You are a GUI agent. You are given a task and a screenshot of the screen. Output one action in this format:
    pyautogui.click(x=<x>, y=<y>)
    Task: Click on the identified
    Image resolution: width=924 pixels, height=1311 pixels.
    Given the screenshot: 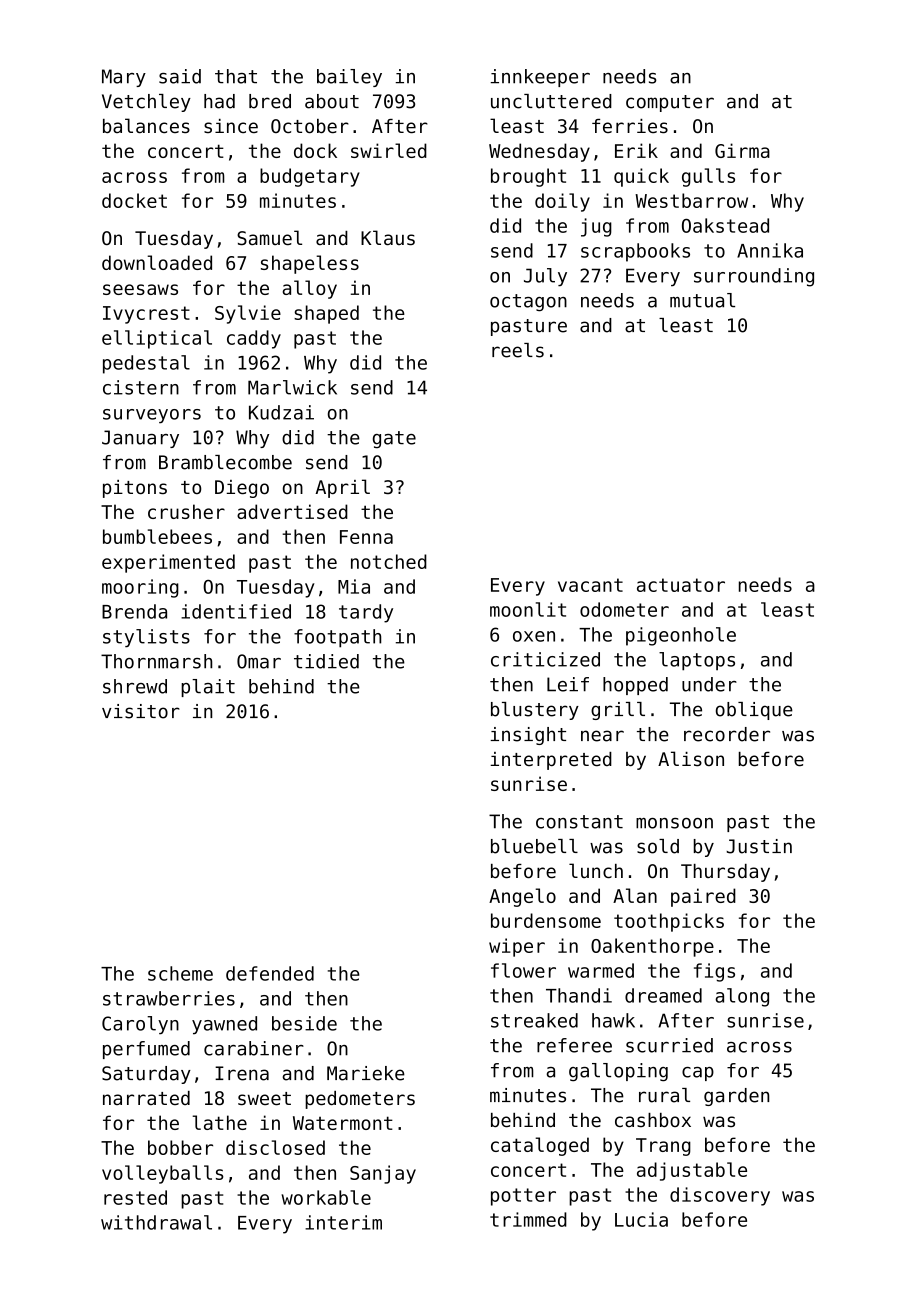 What is the action you would take?
    pyautogui.click(x=236, y=611)
